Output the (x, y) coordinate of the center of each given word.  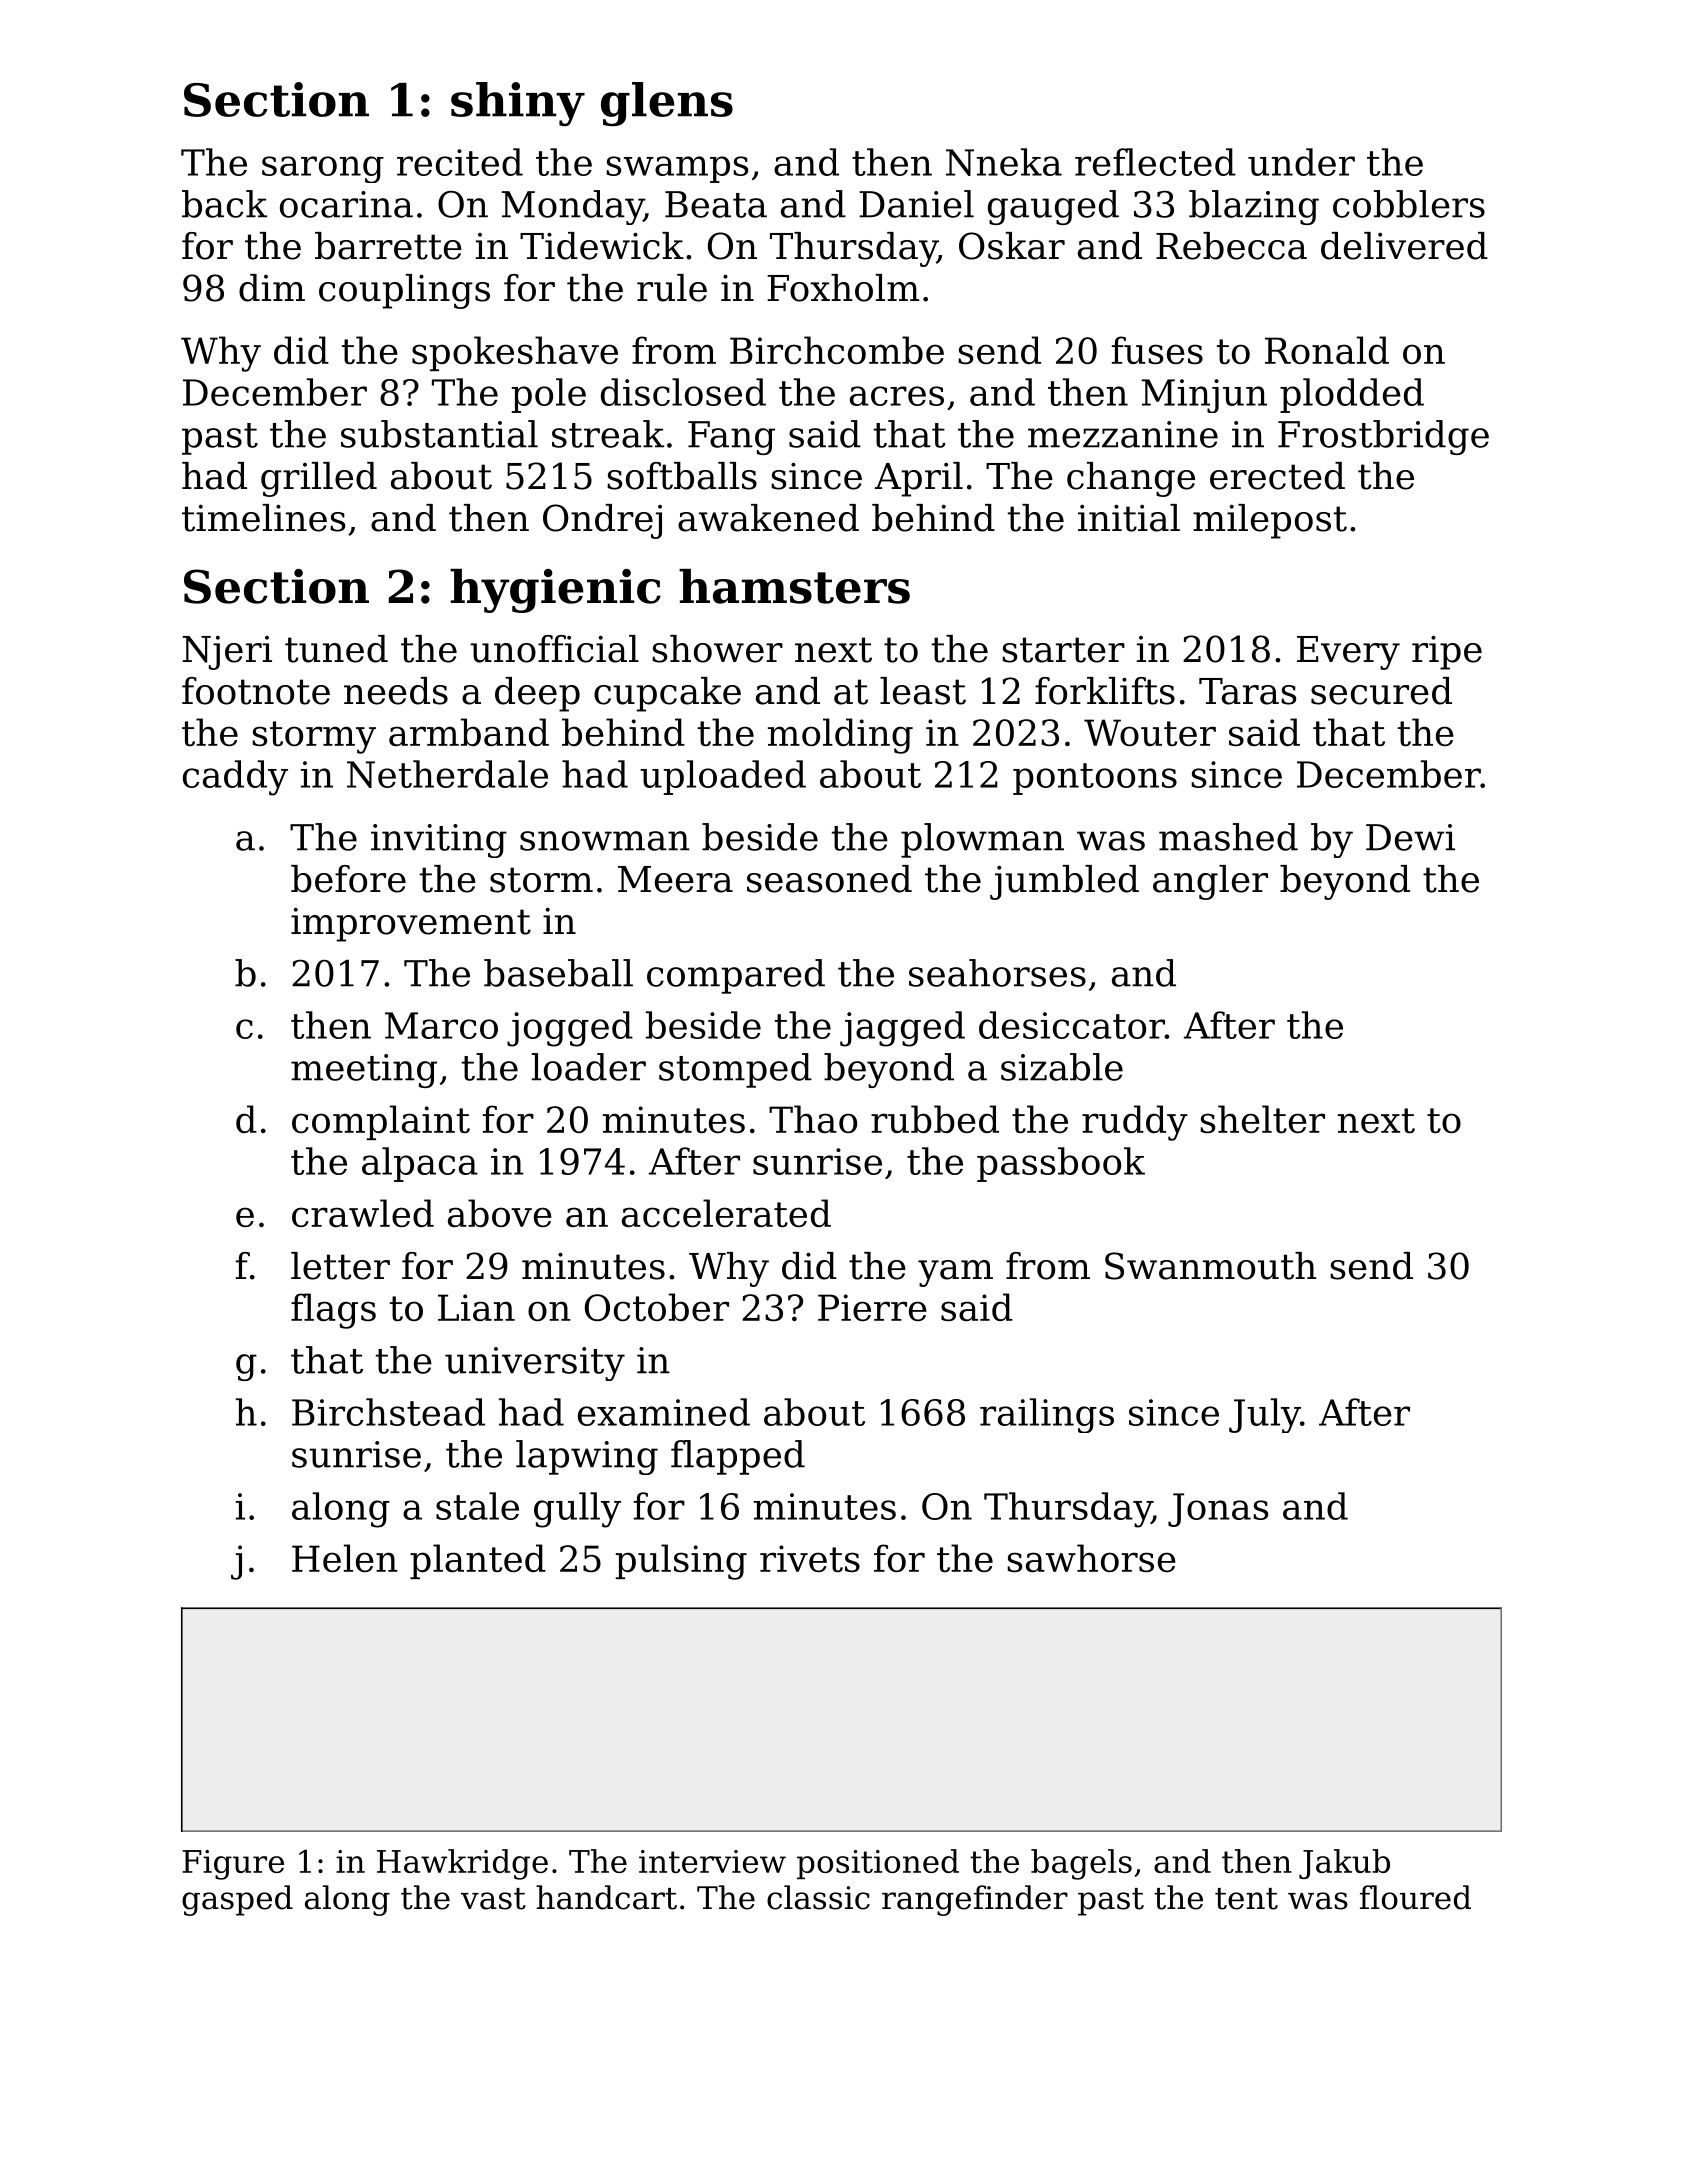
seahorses (997, 973)
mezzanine (1123, 434)
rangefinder (975, 1900)
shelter (1262, 1119)
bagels (1081, 1864)
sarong (323, 169)
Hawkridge (462, 1864)
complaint (381, 1122)
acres (897, 396)
